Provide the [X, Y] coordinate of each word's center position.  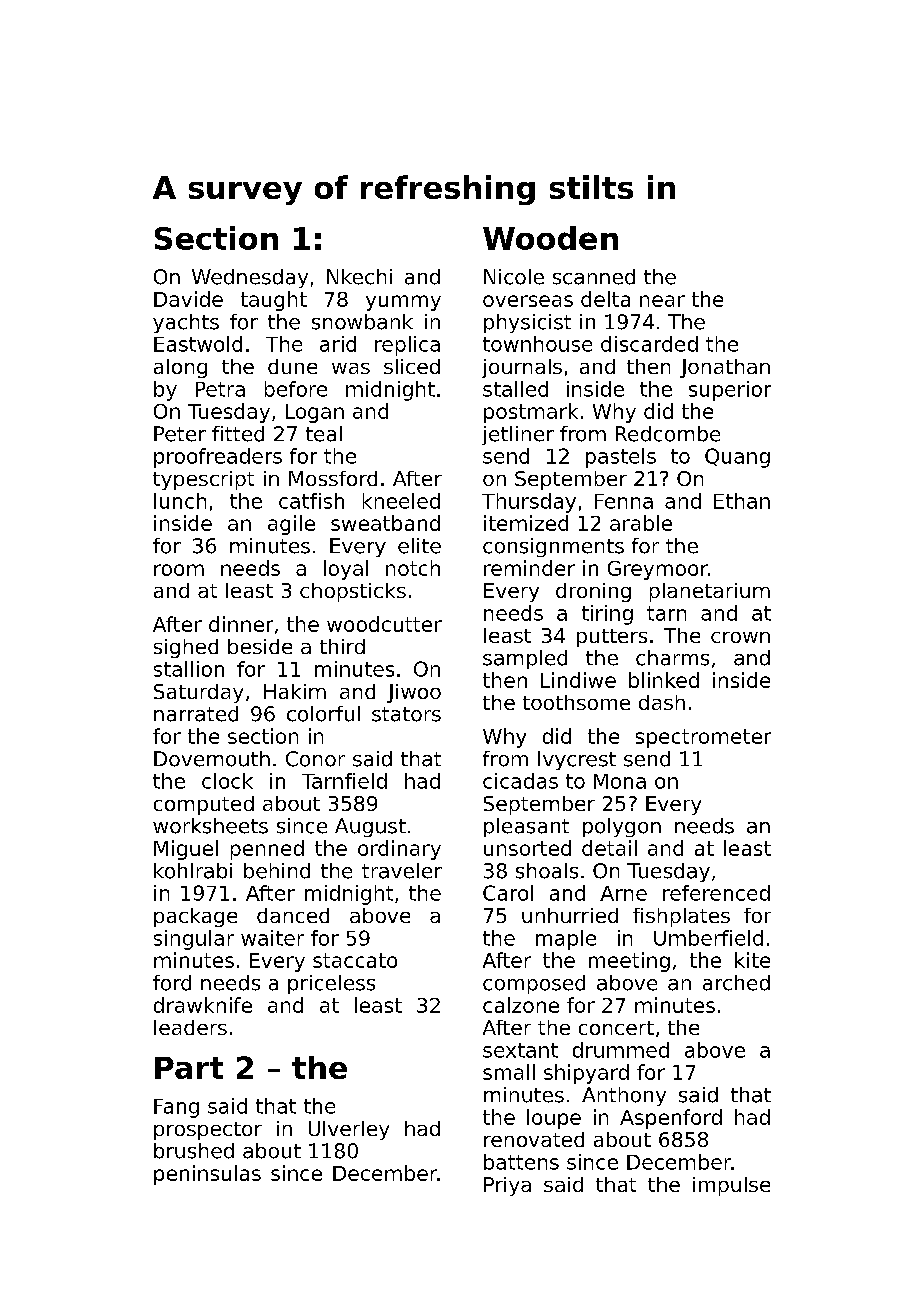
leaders [190, 1027]
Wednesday [250, 278]
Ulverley [349, 1130]
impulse [731, 1186]
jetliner [518, 435]
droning [593, 592]
